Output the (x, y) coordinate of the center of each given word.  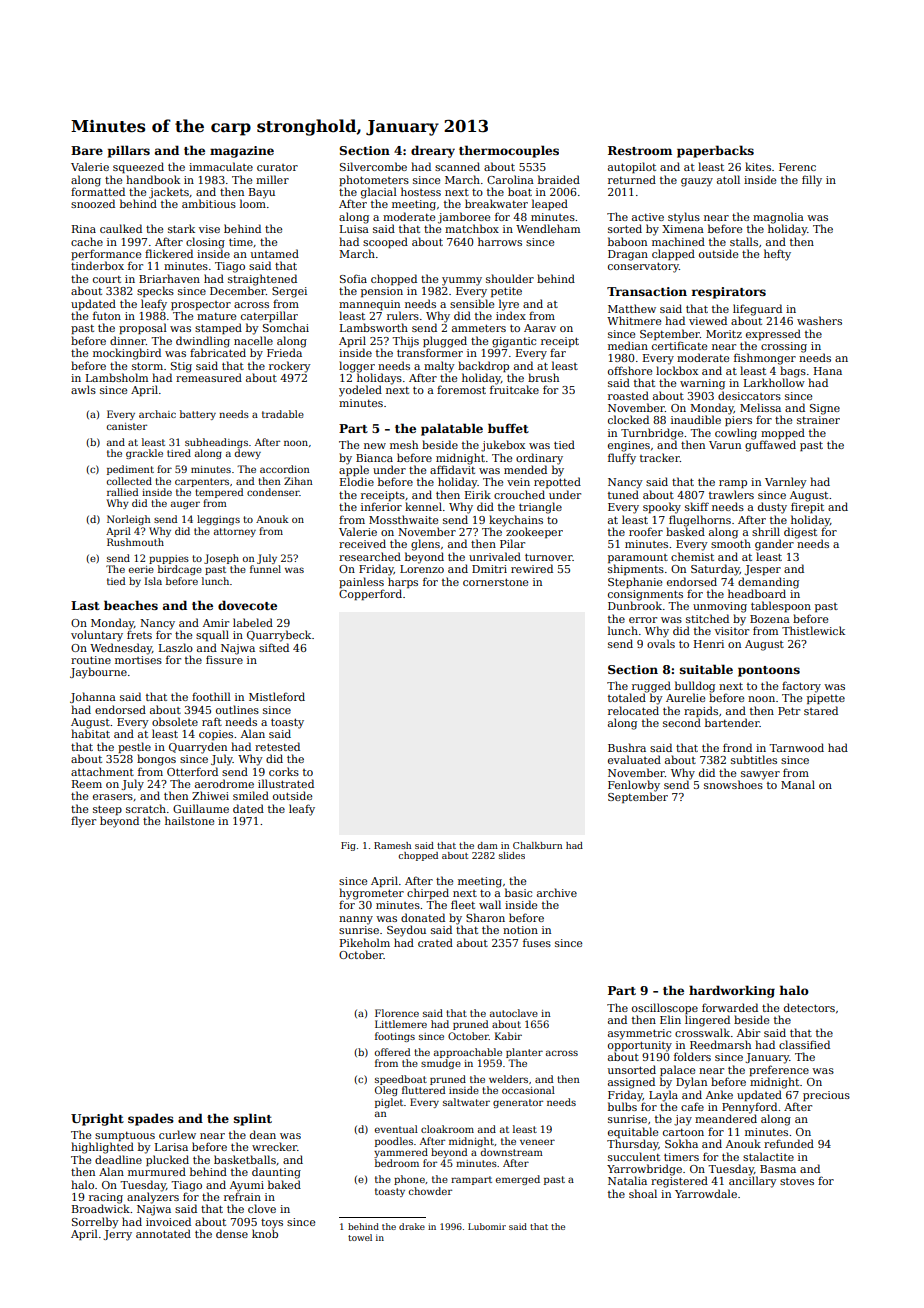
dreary (433, 151)
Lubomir (487, 1226)
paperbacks (715, 151)
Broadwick (101, 1208)
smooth (731, 543)
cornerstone (495, 582)
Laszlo (176, 647)
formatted (98, 191)
